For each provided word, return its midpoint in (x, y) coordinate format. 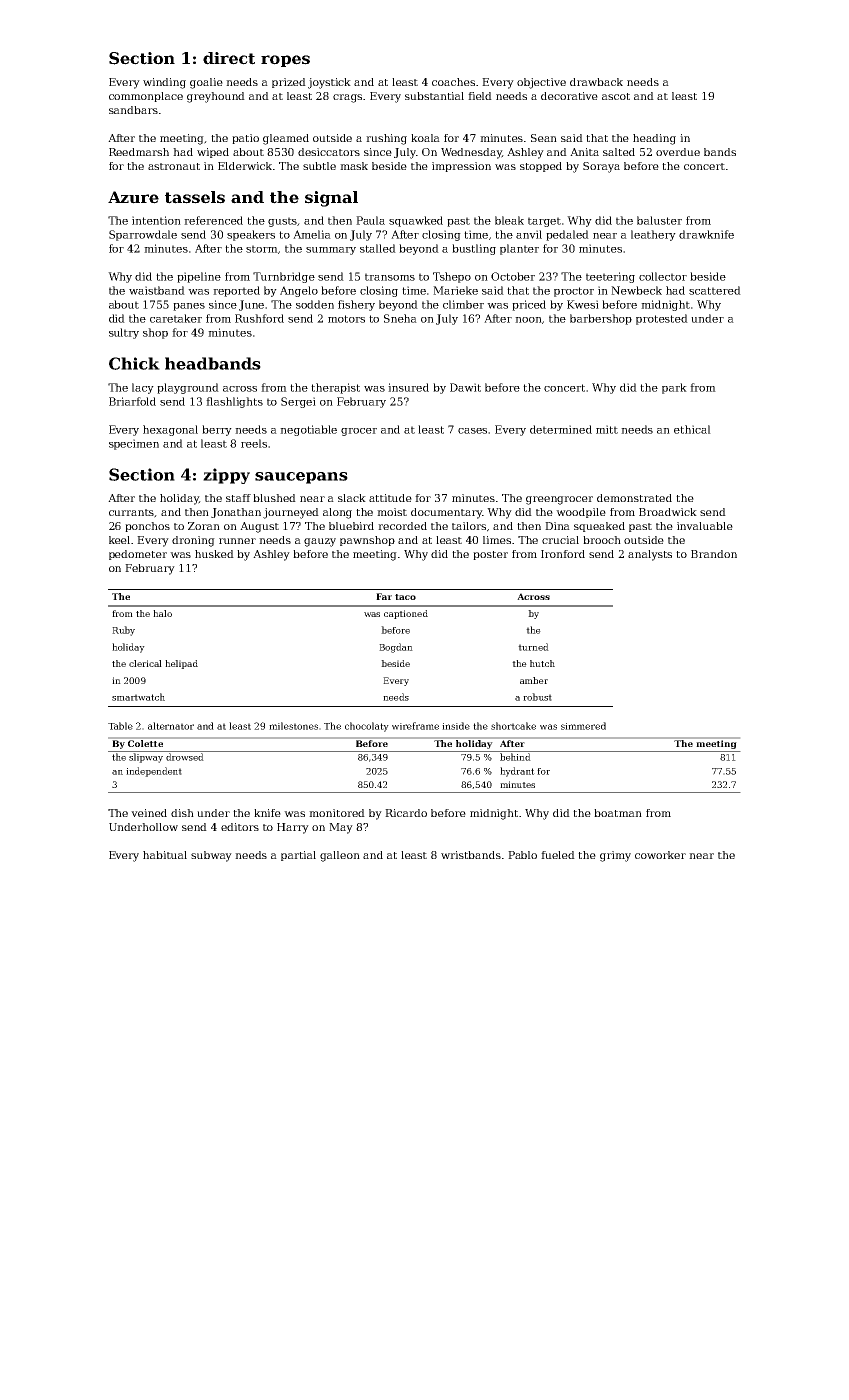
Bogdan (396, 648)
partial (298, 856)
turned (533, 647)
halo (162, 613)
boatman (618, 813)
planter (519, 249)
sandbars (133, 110)
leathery (653, 235)
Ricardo (406, 813)
